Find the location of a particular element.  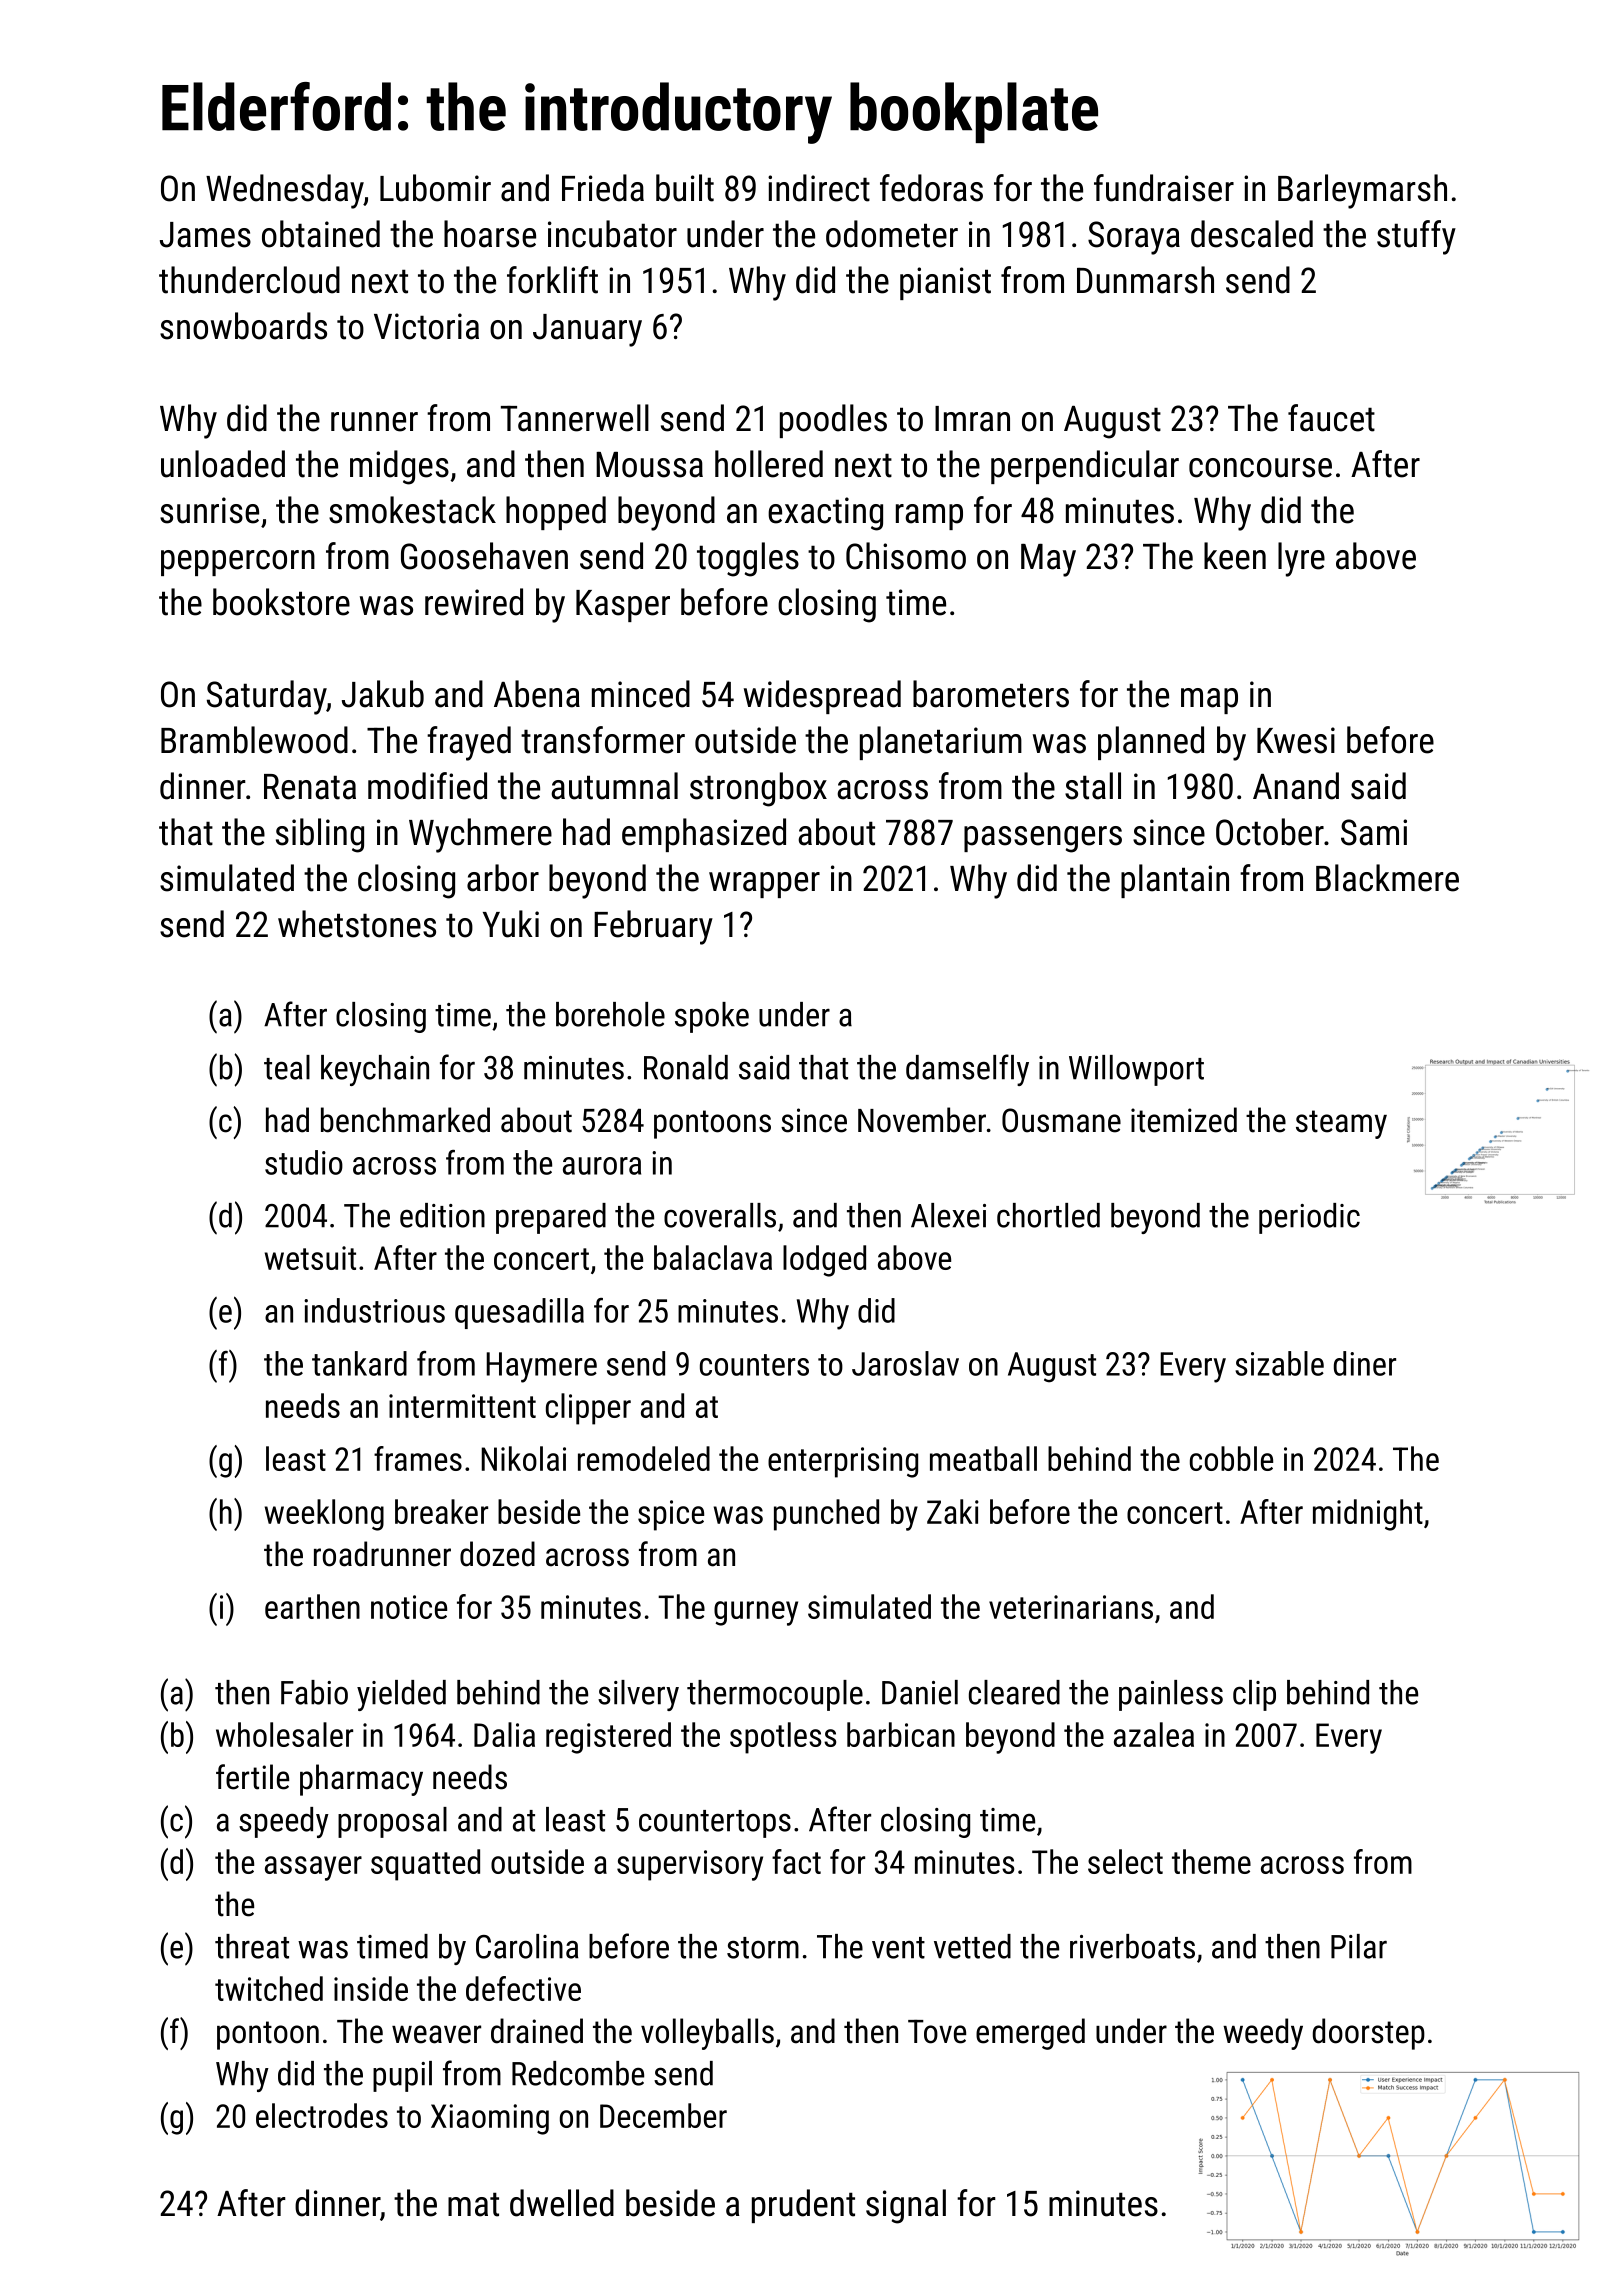

signal is located at coordinates (906, 2206).
